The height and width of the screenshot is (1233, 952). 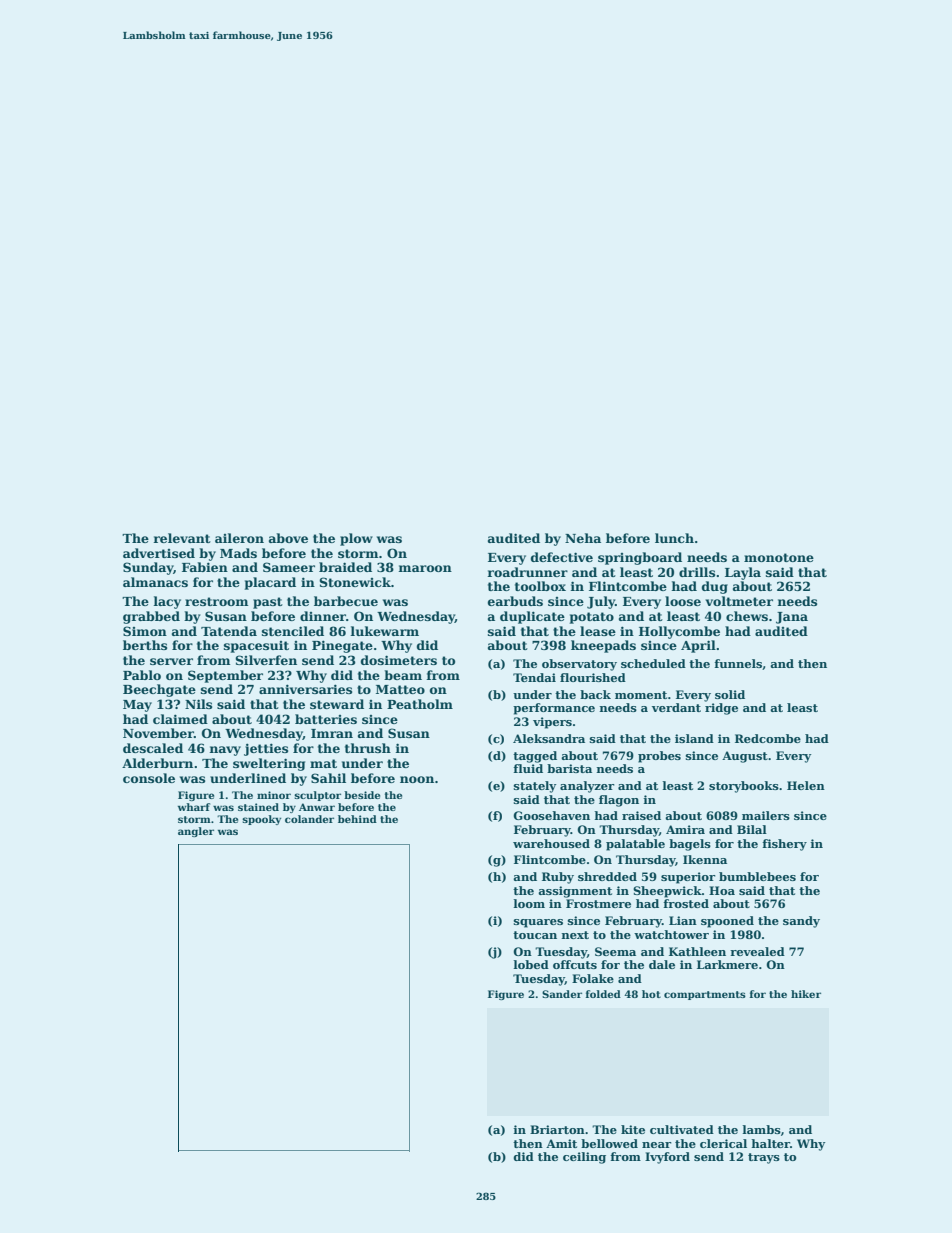 I want to click on trays, so click(x=764, y=1158).
